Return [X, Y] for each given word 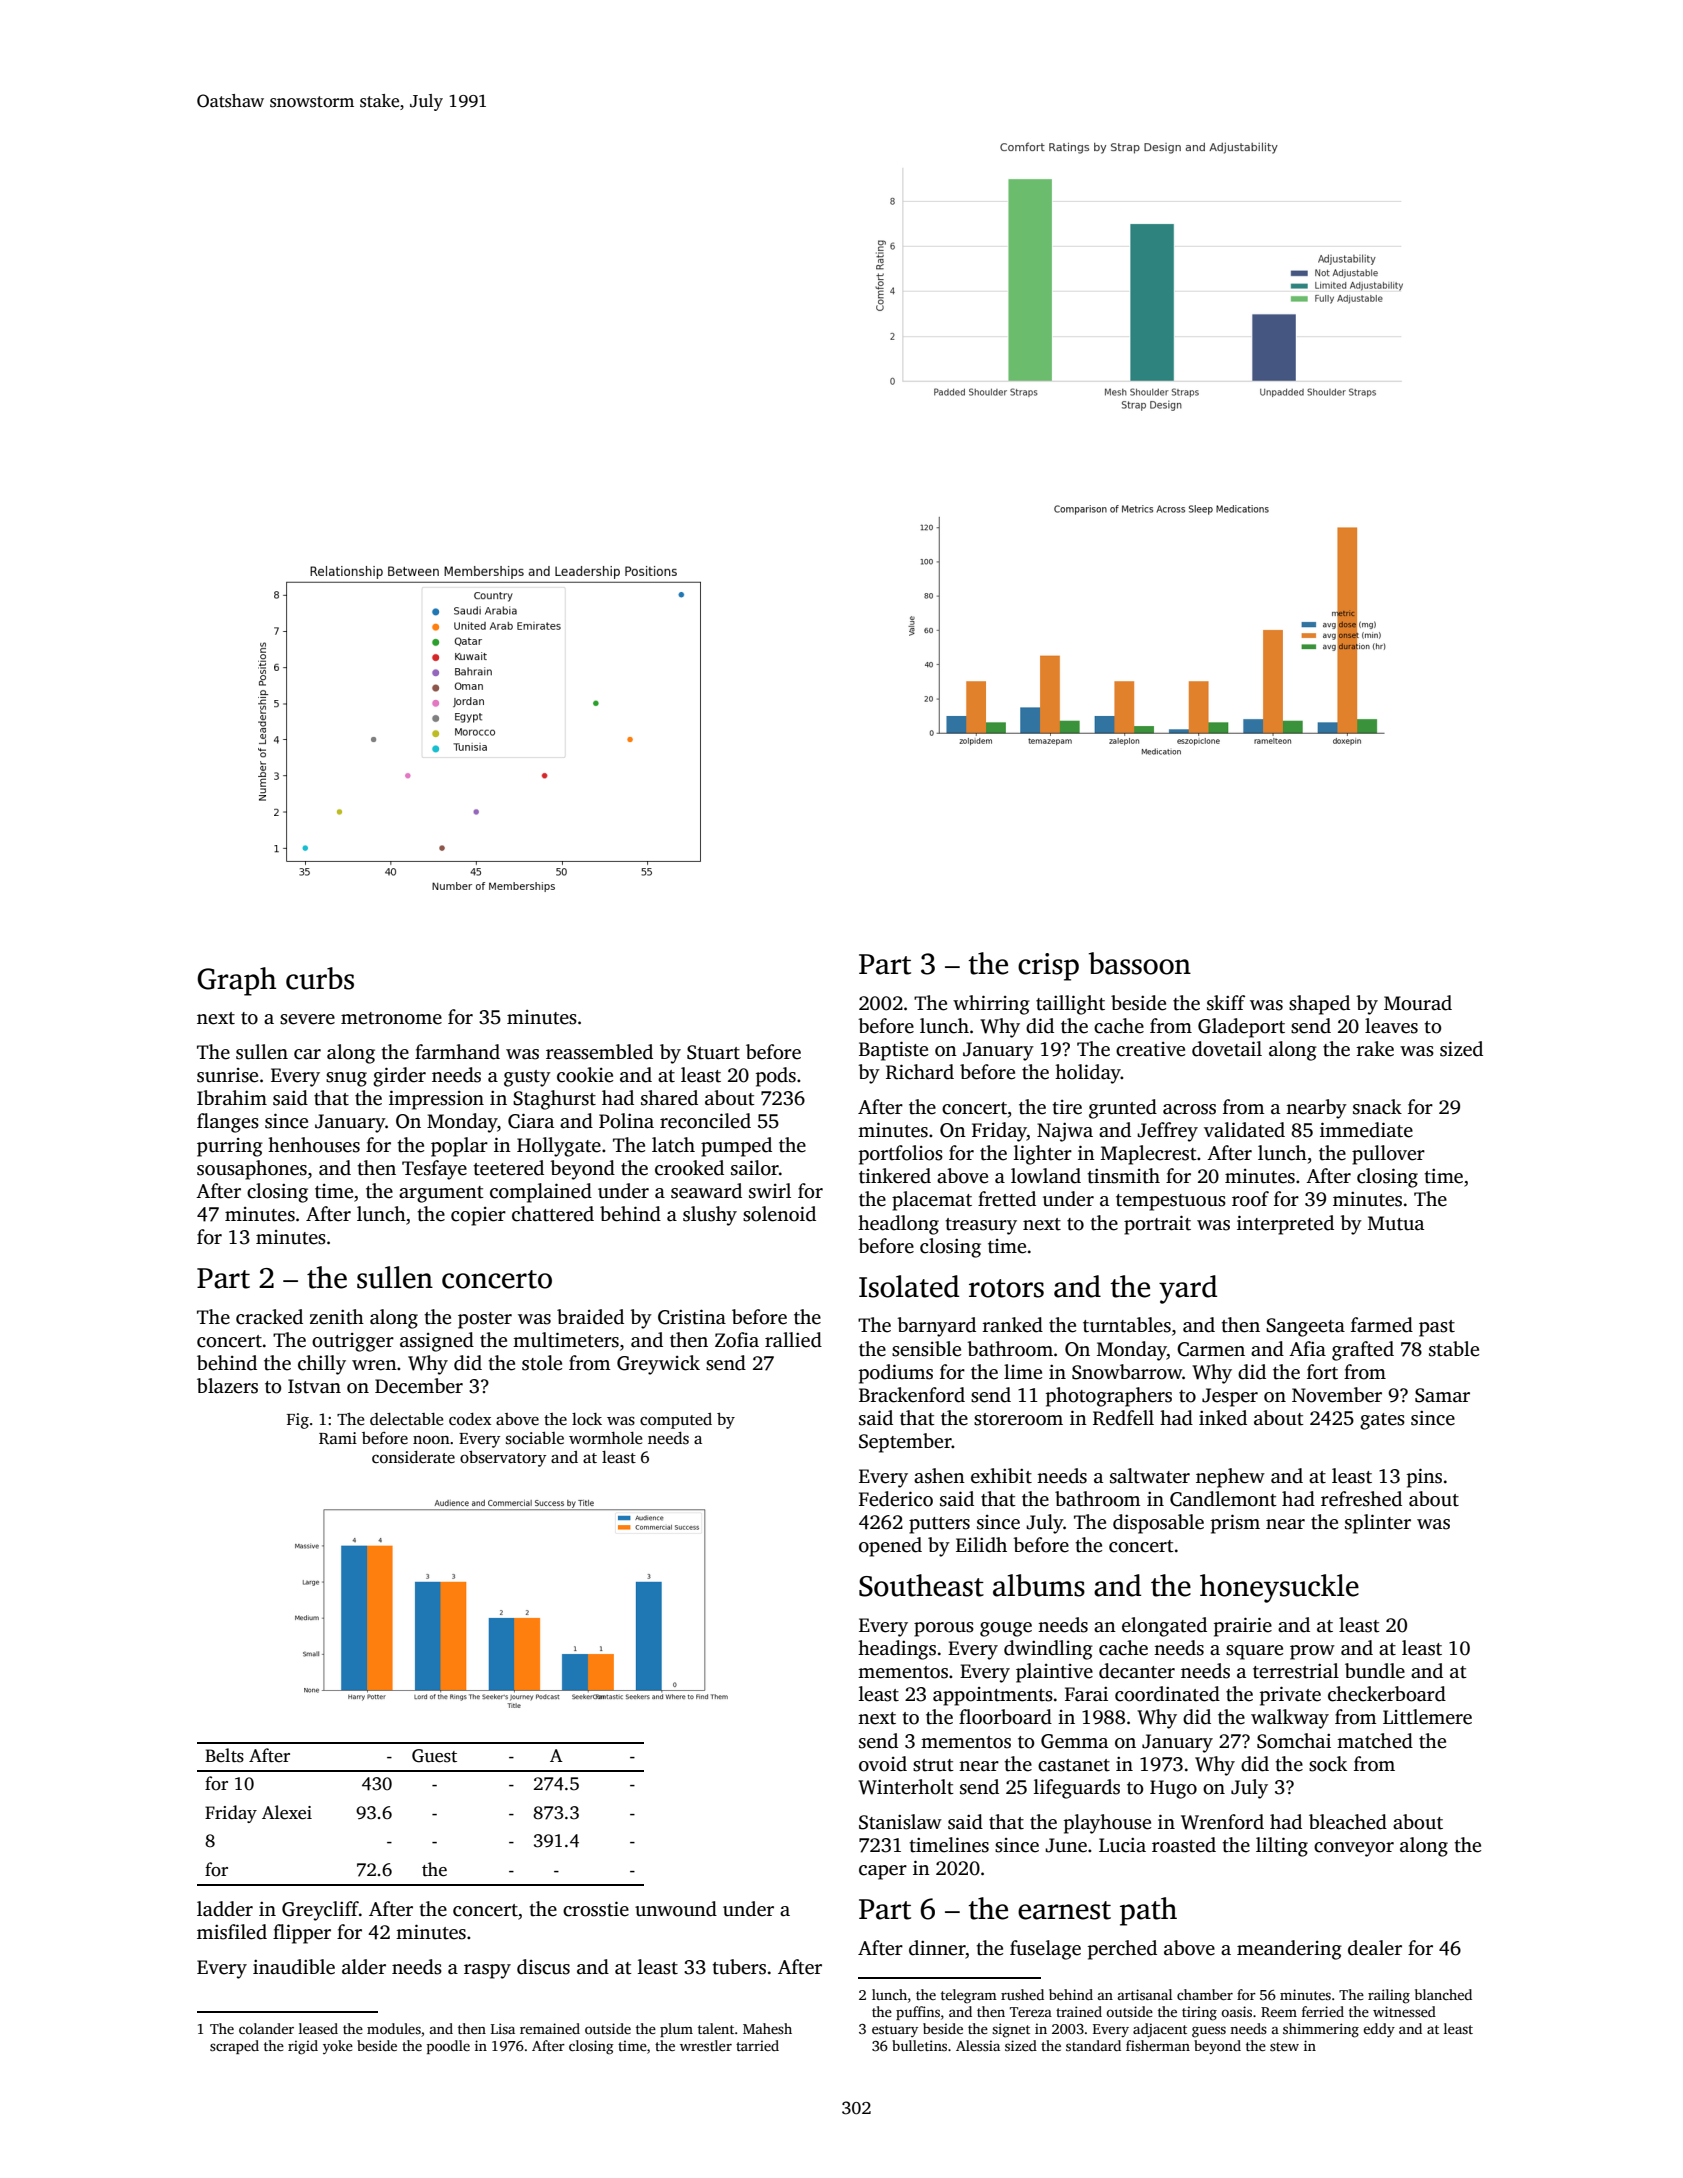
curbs [320, 978]
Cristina [692, 1317]
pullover [1388, 1155]
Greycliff [320, 1911]
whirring [991, 1005]
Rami [338, 1438]
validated [1244, 1130]
